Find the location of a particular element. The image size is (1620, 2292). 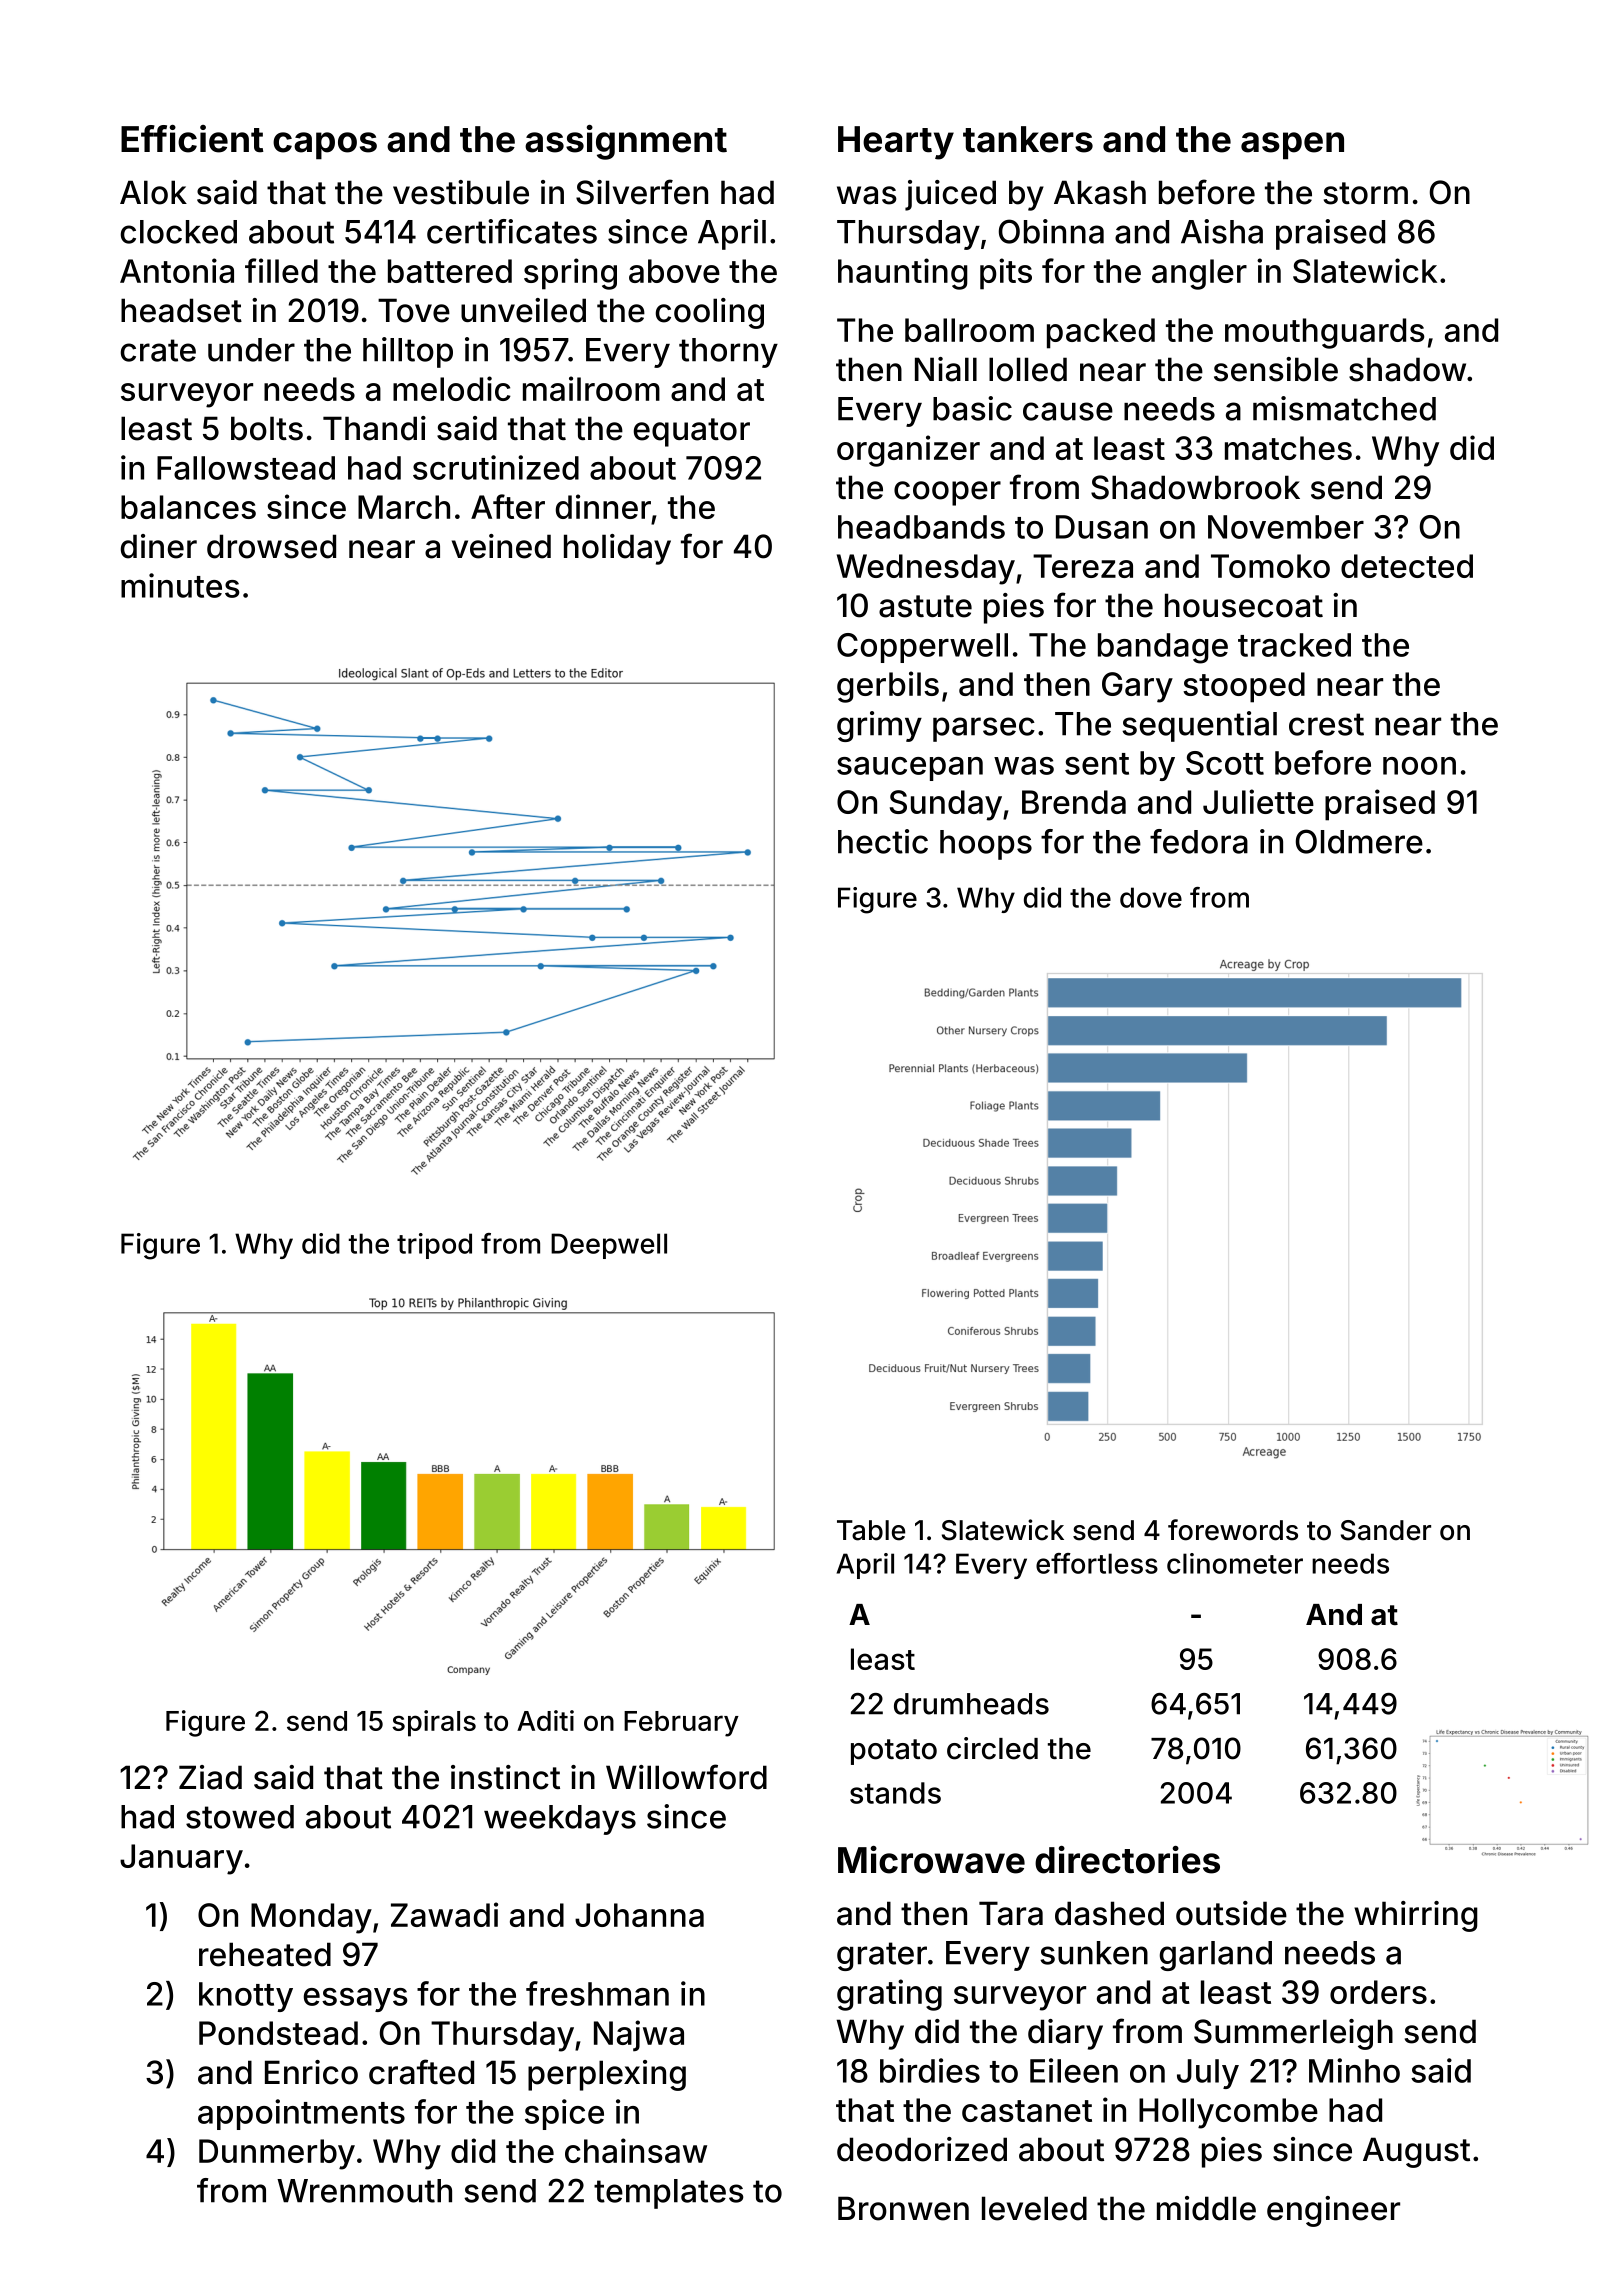

Deepwell is located at coordinates (609, 1246).
